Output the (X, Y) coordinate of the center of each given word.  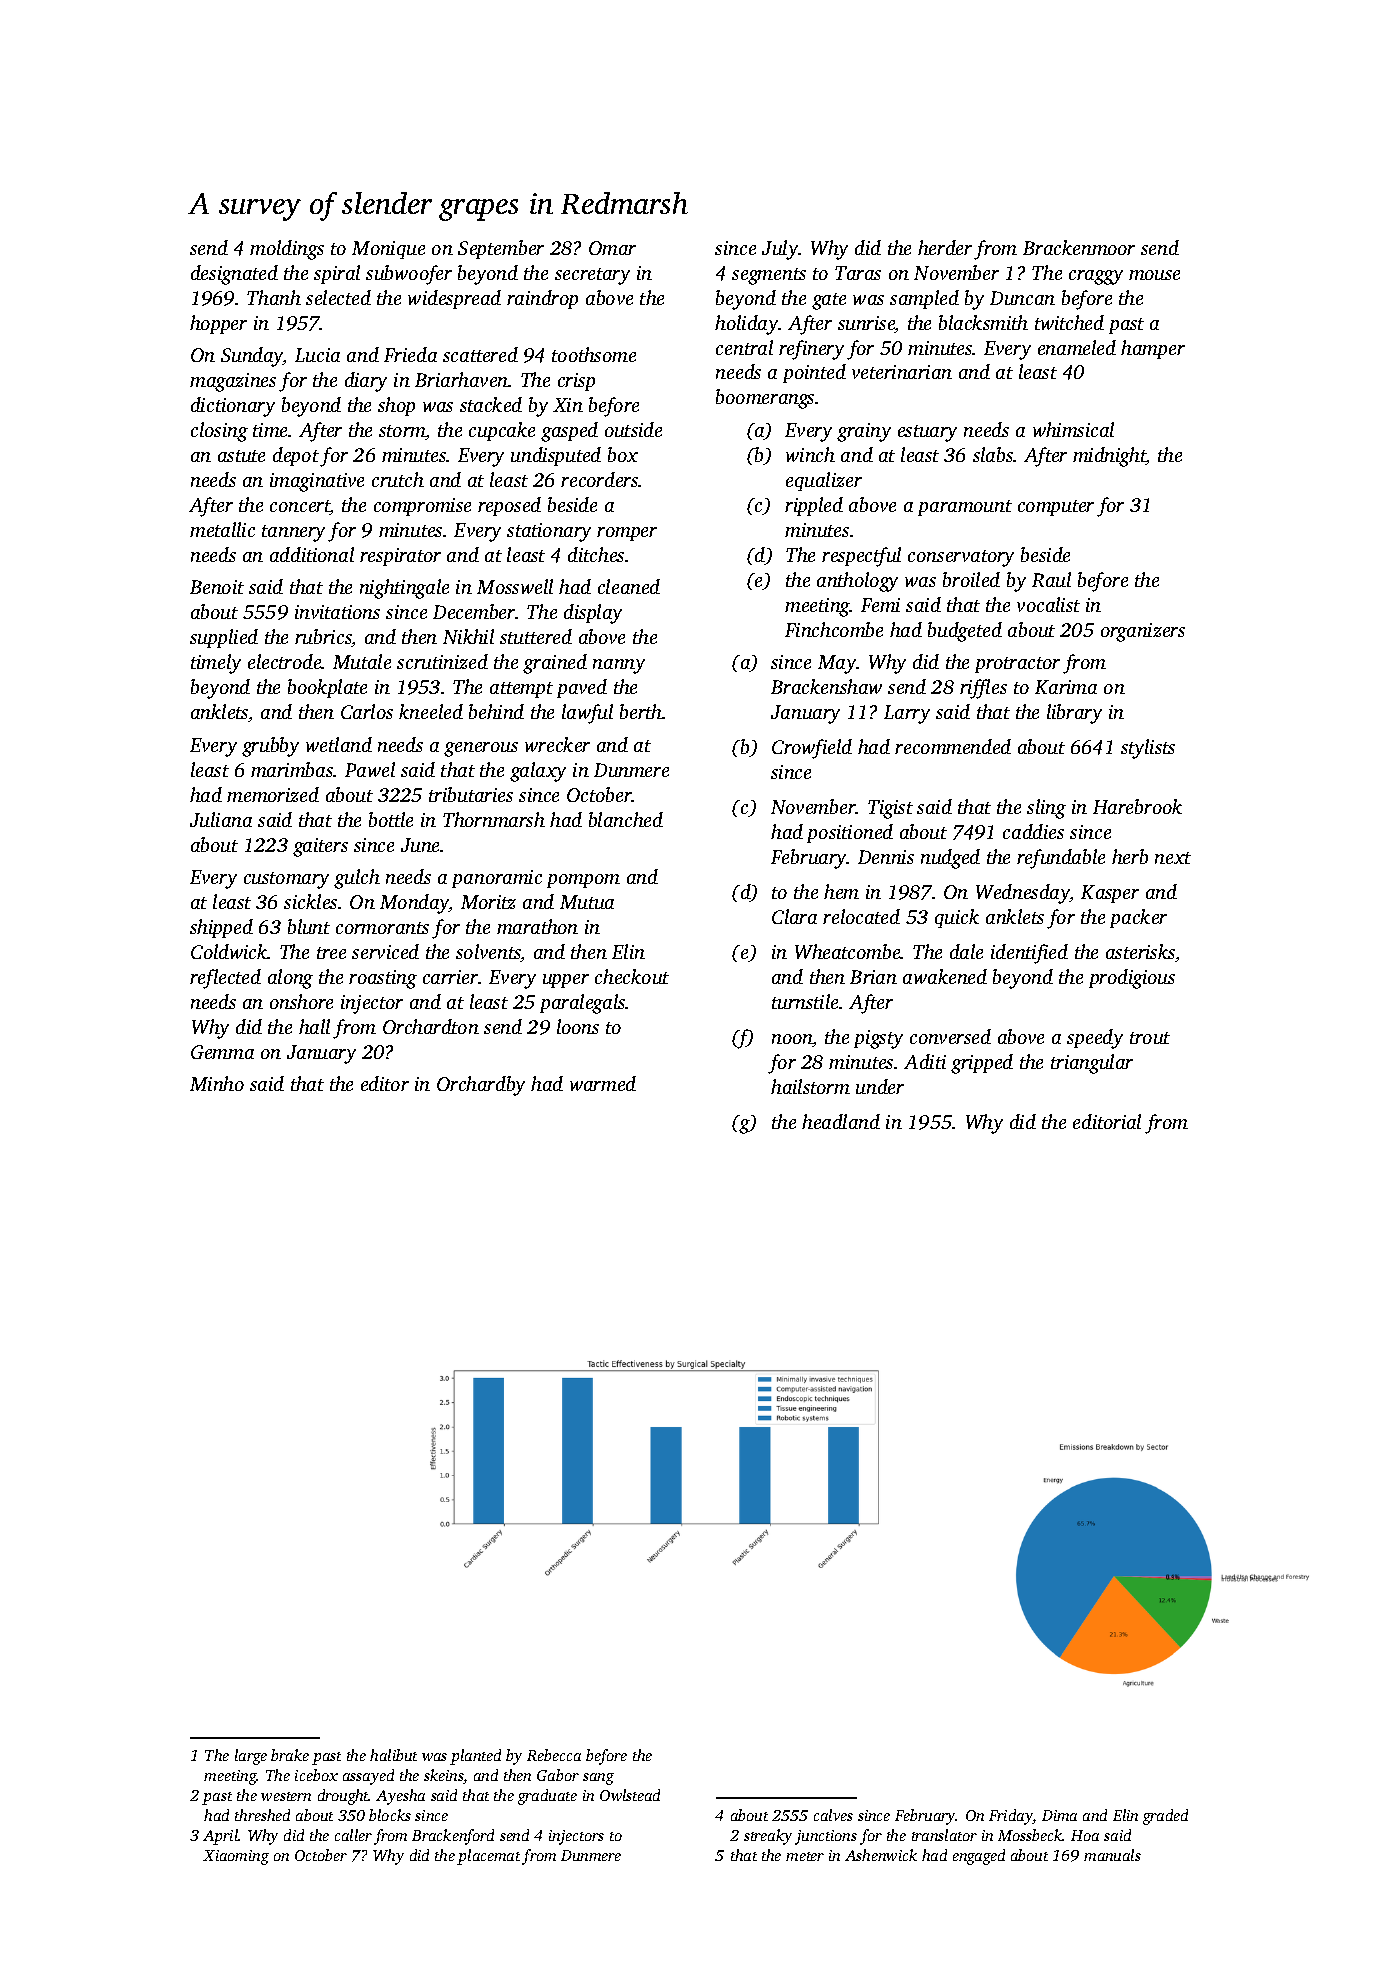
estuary (927, 433)
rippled (814, 506)
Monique (388, 250)
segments (769, 276)
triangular (1092, 1064)
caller (353, 1835)
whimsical (1073, 429)
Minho (217, 1083)
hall (314, 1026)
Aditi (925, 1061)
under (880, 1086)
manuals (1112, 1855)
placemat (488, 1857)
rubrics (323, 638)
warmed (603, 1083)
